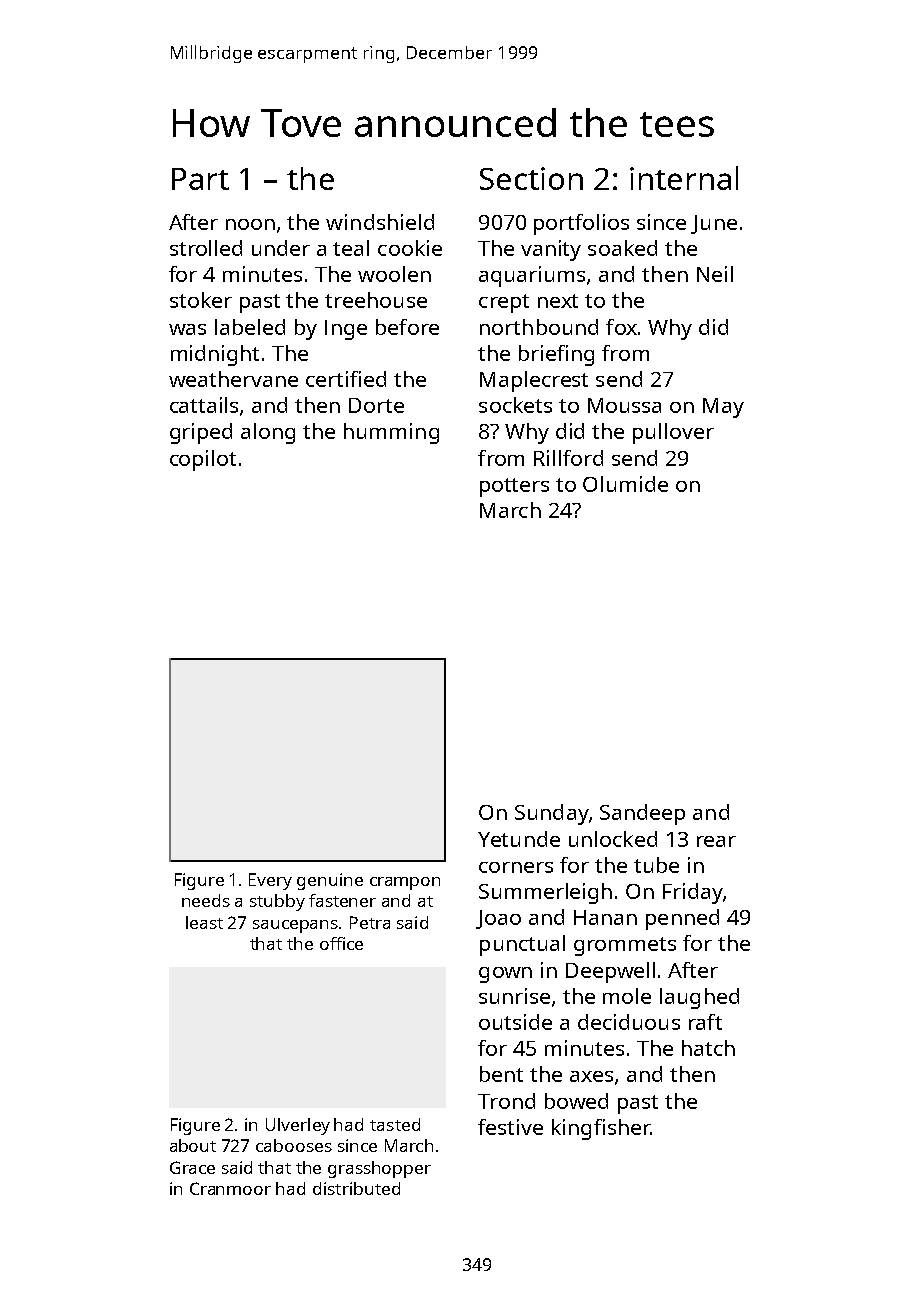 This screenshot has width=924, height=1311. I want to click on office, so click(341, 943).
